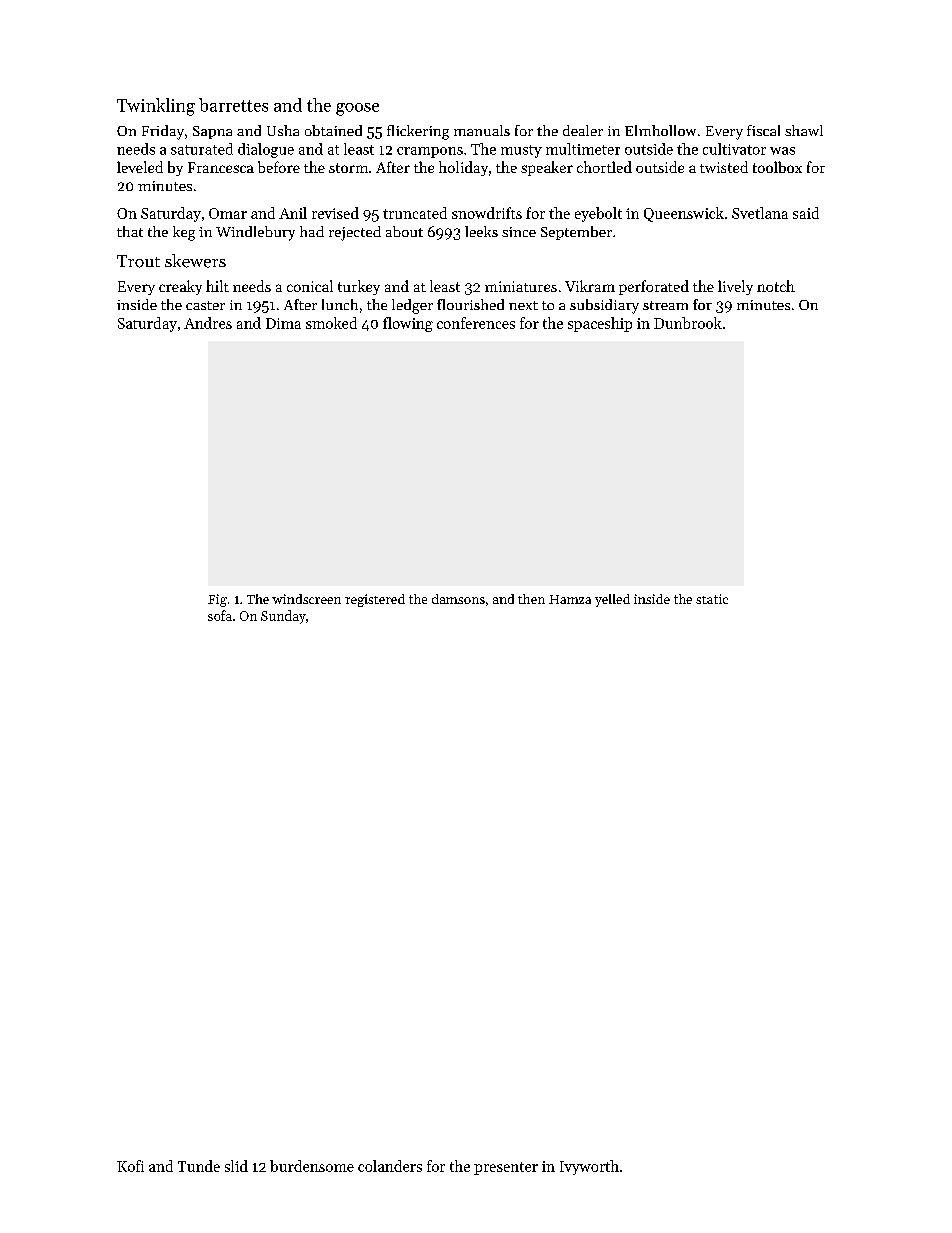 Image resolution: width=952 pixels, height=1233 pixels. Describe the element at coordinates (712, 599) in the screenshot. I see `static` at that location.
